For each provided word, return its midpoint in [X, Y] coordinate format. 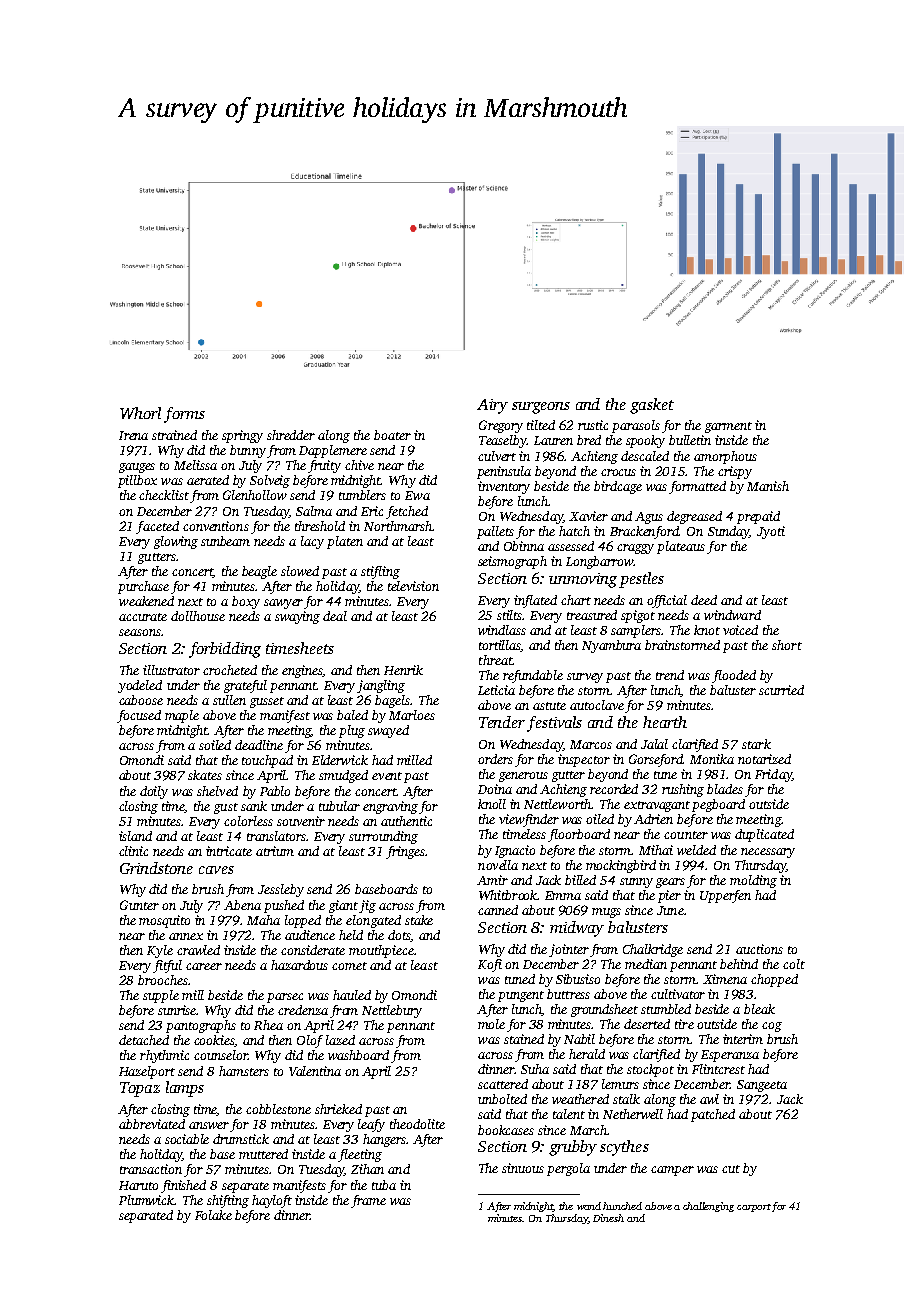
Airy [492, 406]
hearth [665, 722]
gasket [652, 406]
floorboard [579, 835]
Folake [213, 1215]
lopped [303, 921]
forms [184, 415]
